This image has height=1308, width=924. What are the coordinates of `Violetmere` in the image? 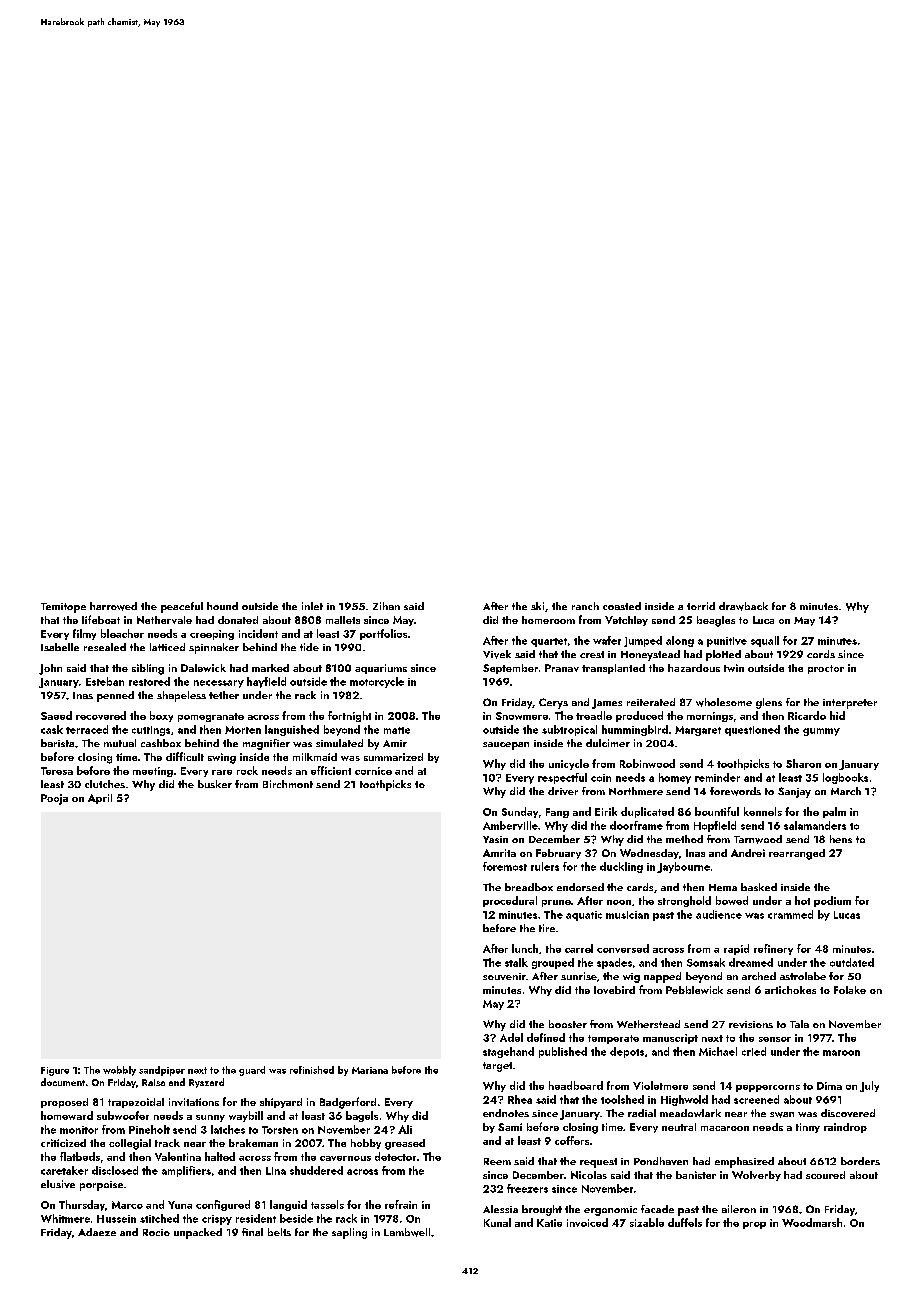 It's located at (660, 1085).
